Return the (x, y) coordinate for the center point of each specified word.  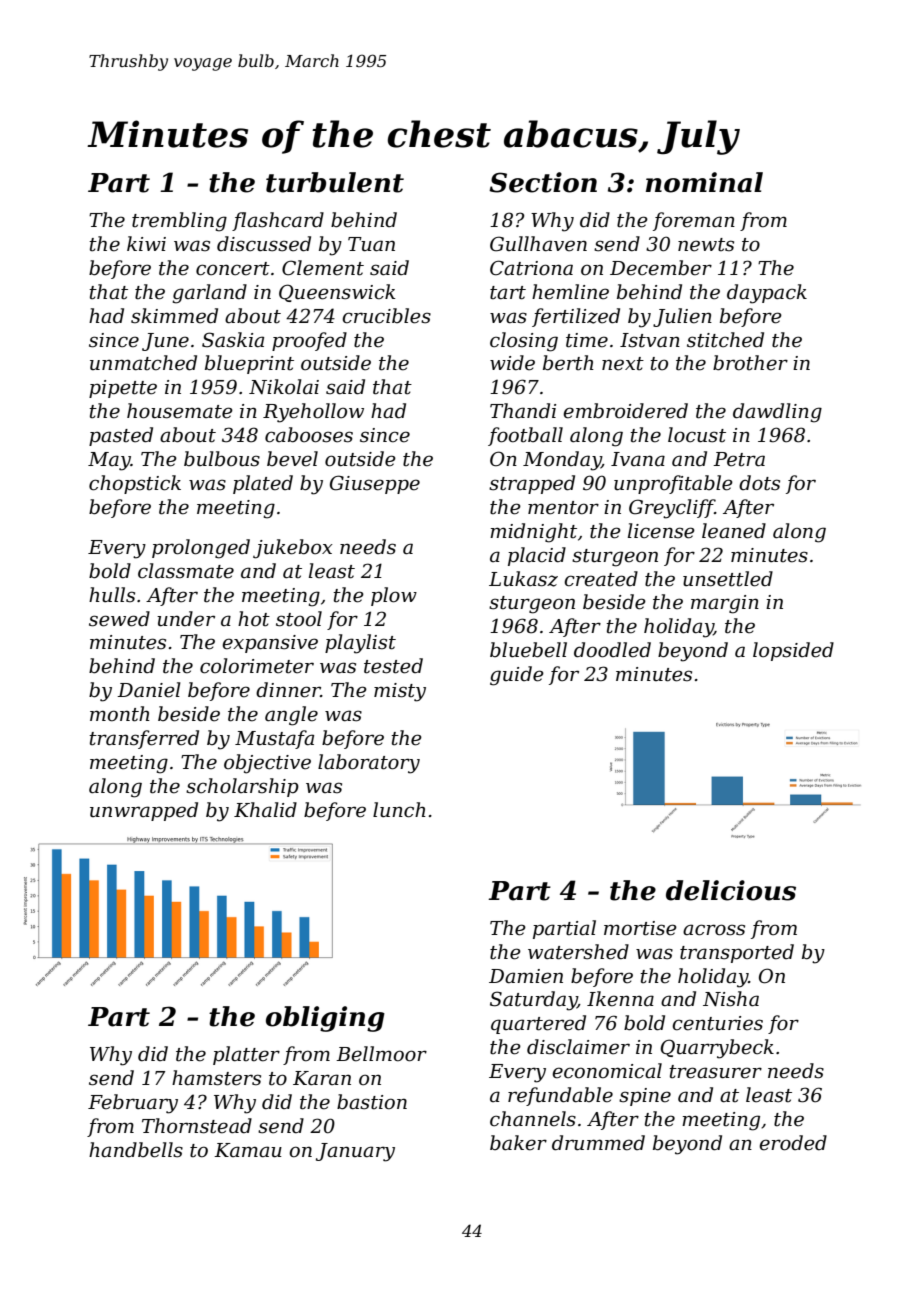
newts (706, 245)
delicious (731, 890)
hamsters (216, 1078)
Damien (526, 976)
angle (291, 716)
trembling (179, 222)
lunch (399, 810)
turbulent (335, 182)
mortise (640, 928)
